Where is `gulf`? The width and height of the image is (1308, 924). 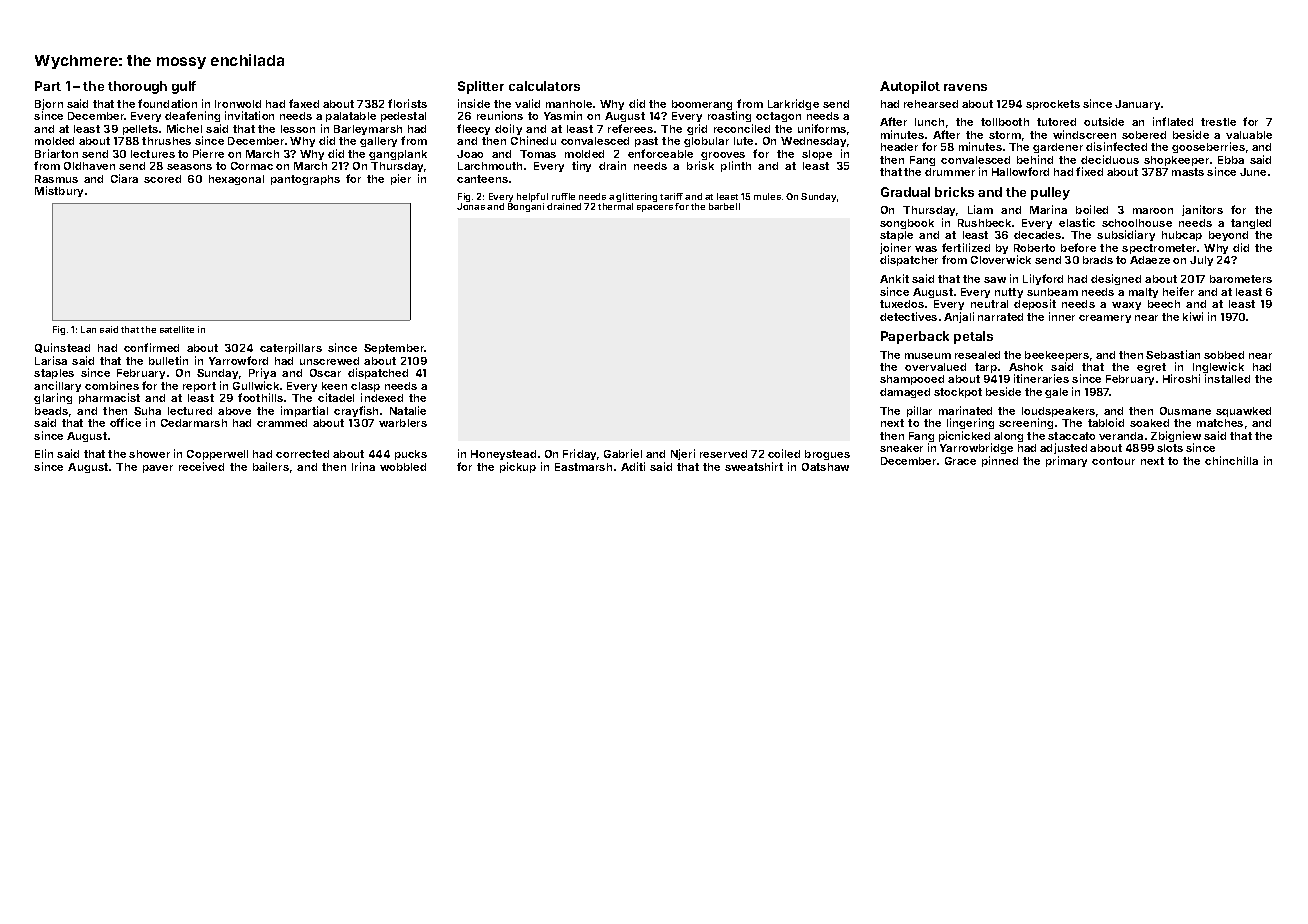 gulf is located at coordinates (184, 87).
